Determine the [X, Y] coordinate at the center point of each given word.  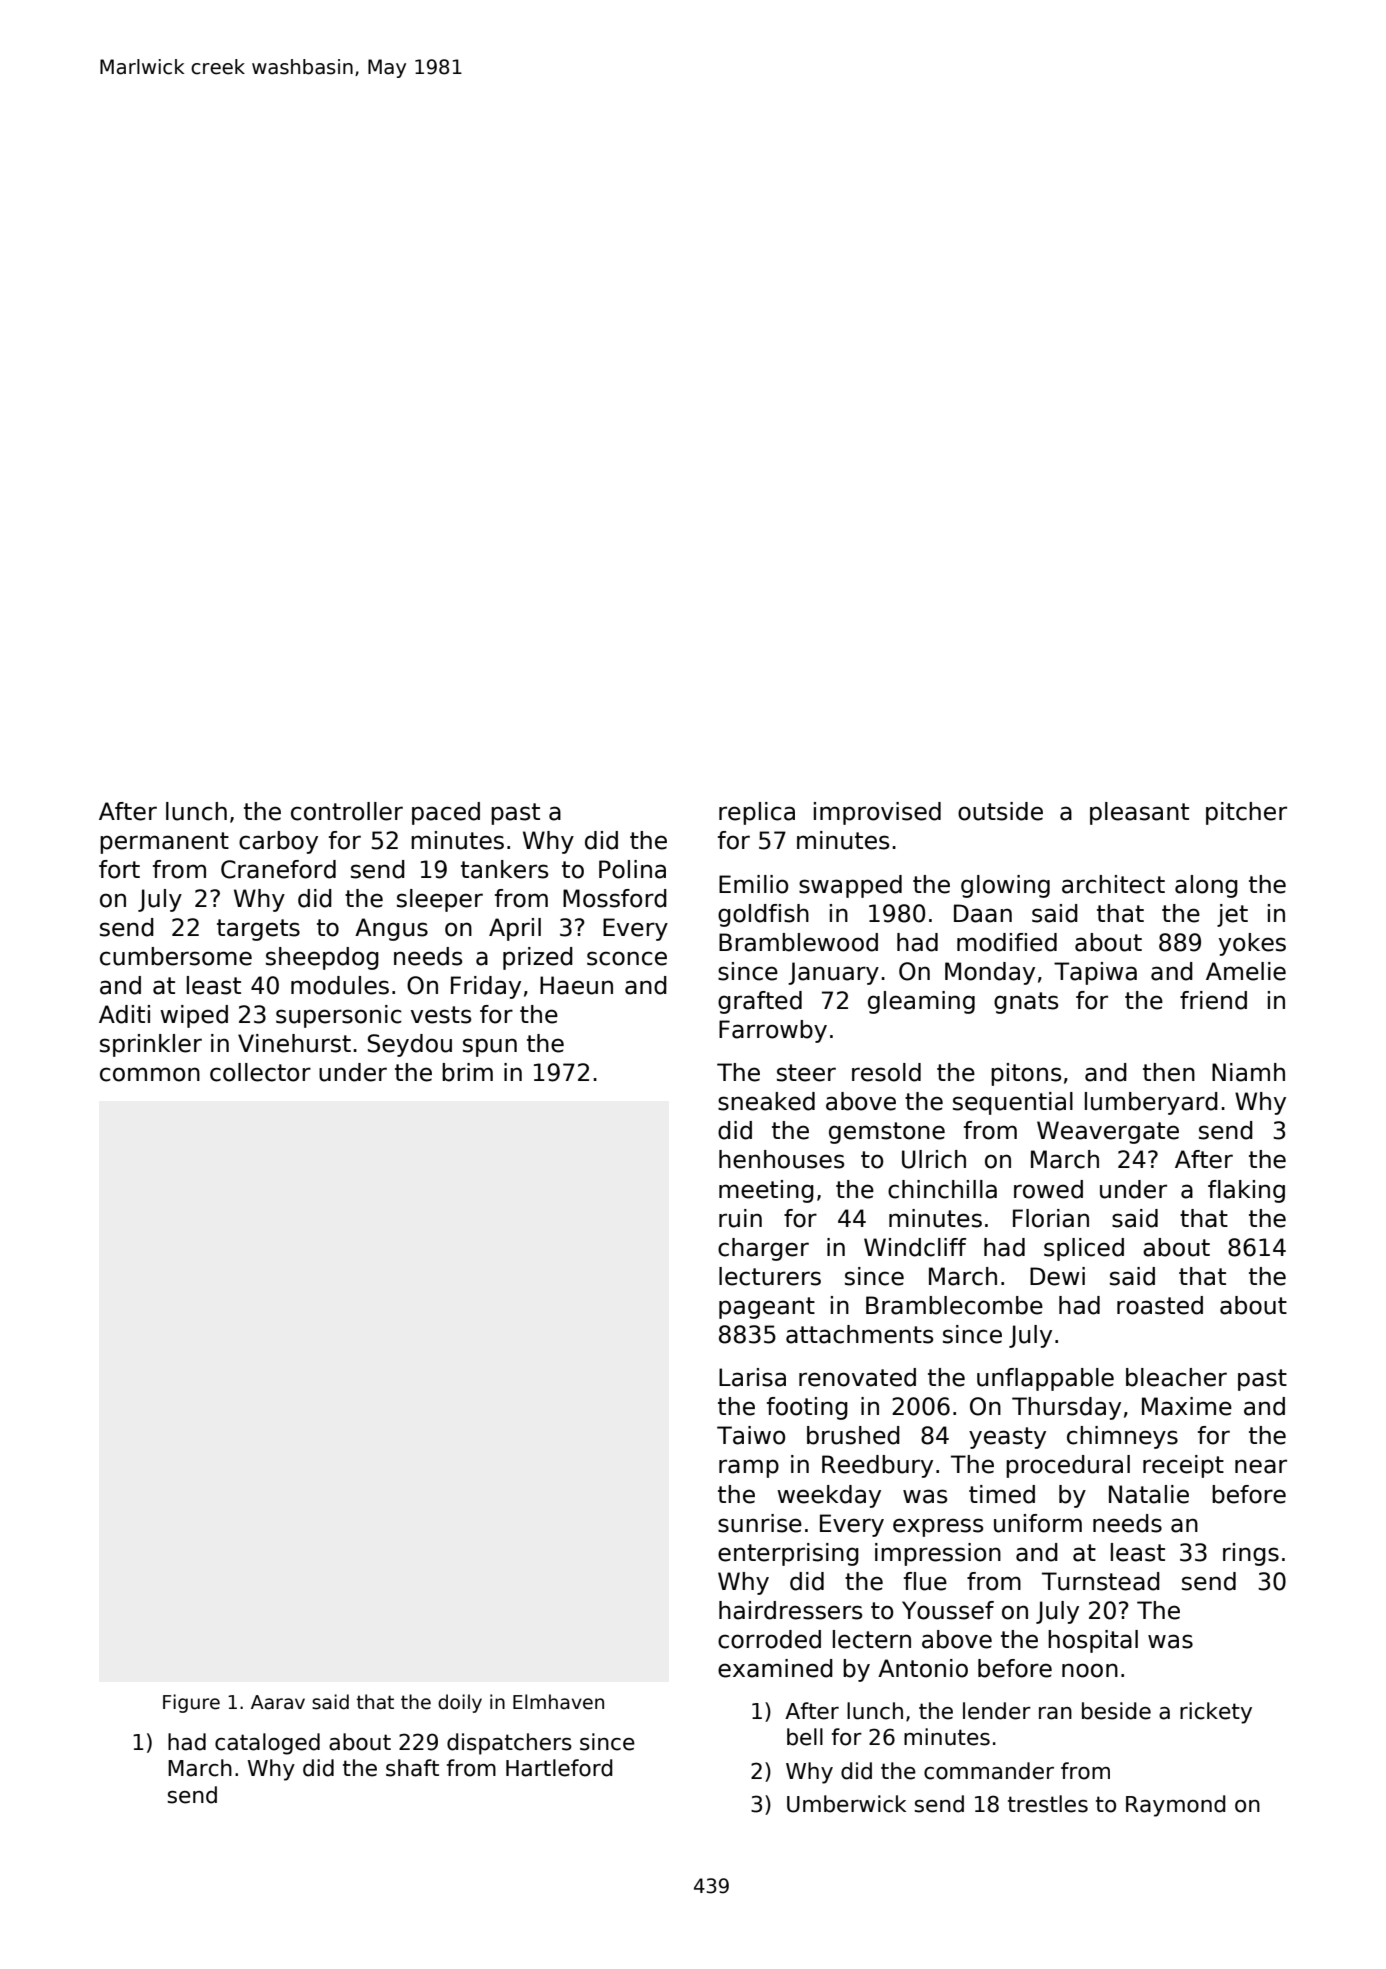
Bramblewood [798, 942]
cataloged [267, 1744]
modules [340, 985]
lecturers [770, 1276]
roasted [1160, 1305]
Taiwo [751, 1435]
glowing [1005, 886]
